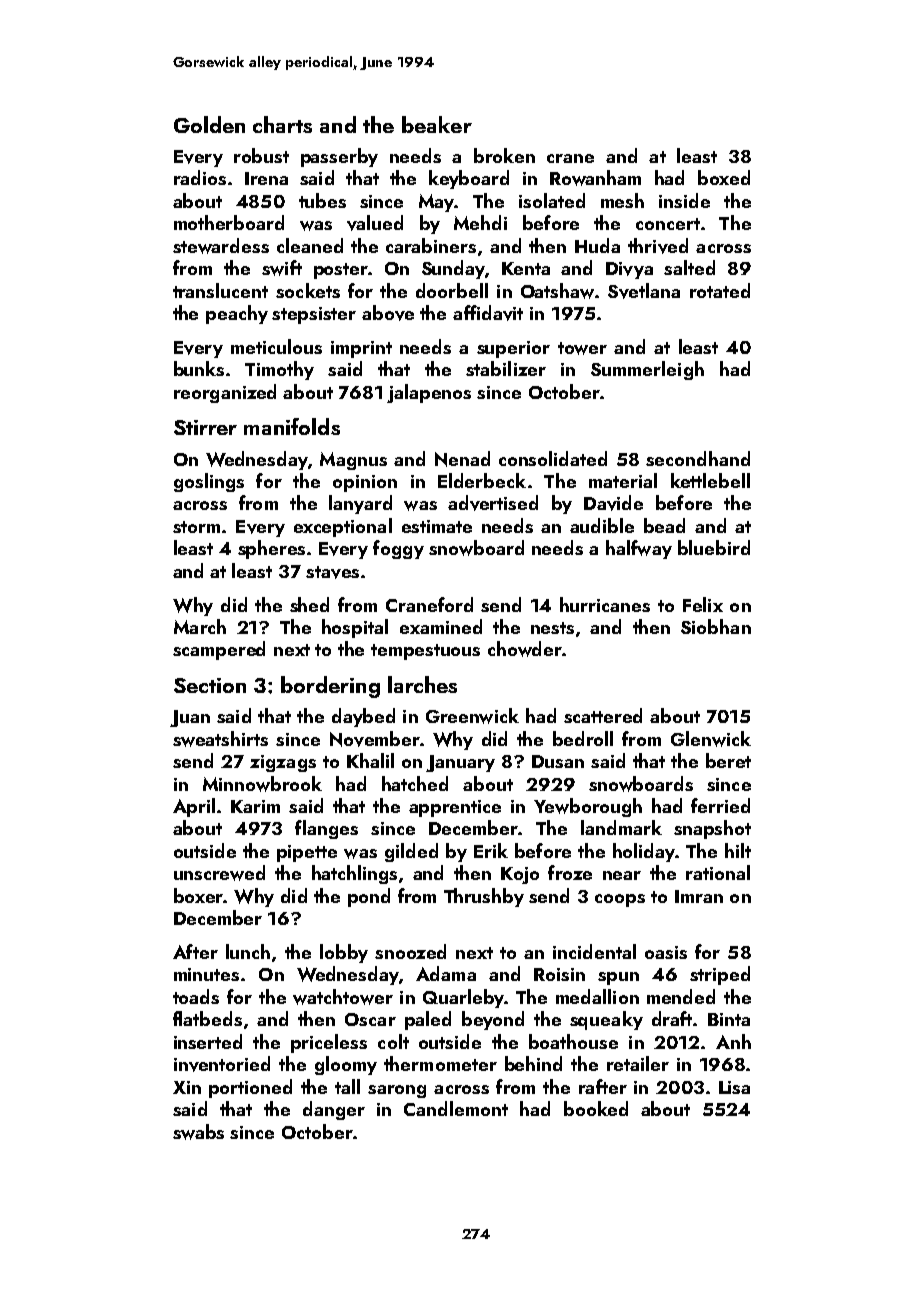 The width and height of the document is (924, 1311). Describe the element at coordinates (552, 200) in the document. I see `isolated` at that location.
